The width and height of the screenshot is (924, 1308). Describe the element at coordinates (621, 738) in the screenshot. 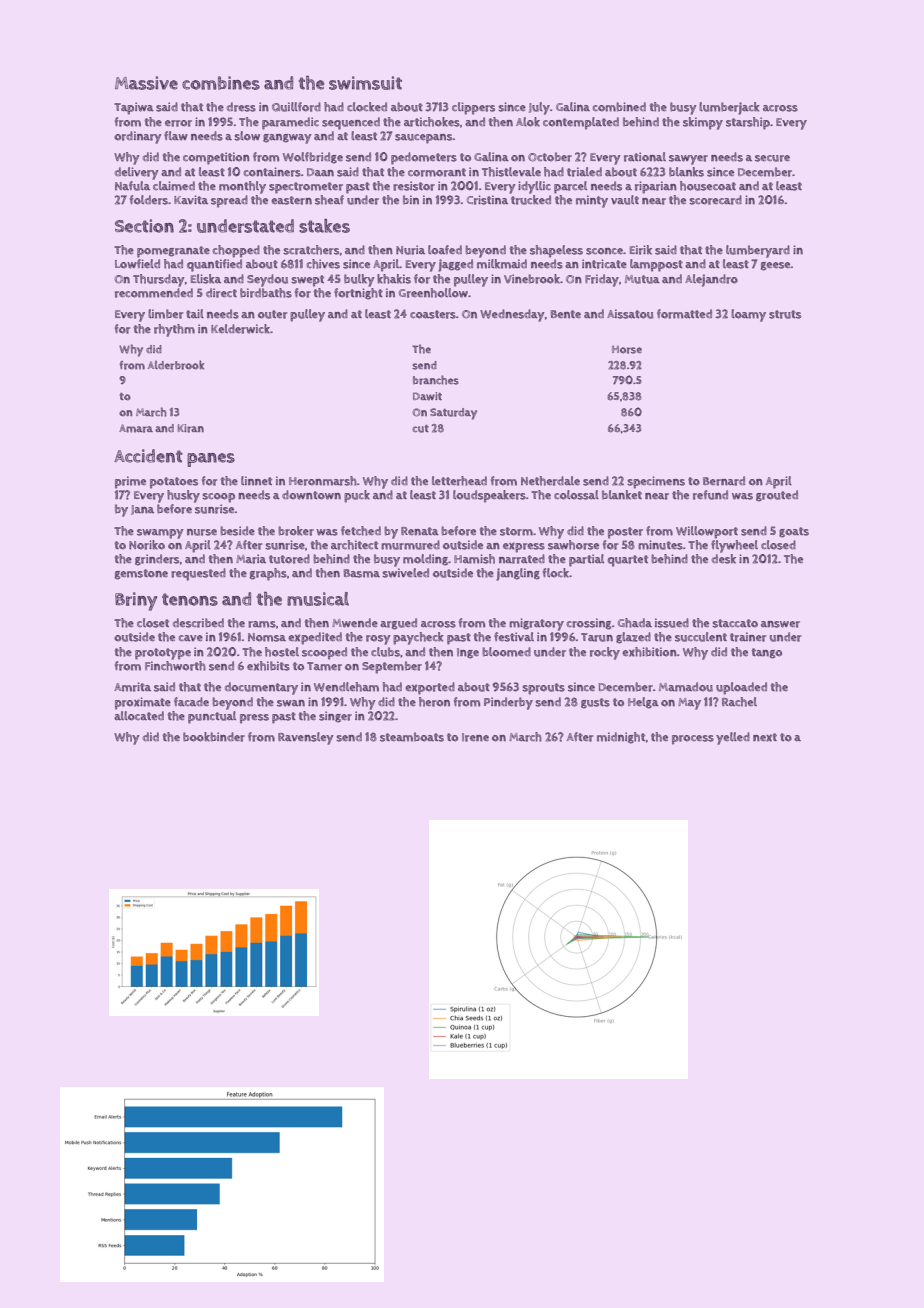

I see `midnight` at that location.
